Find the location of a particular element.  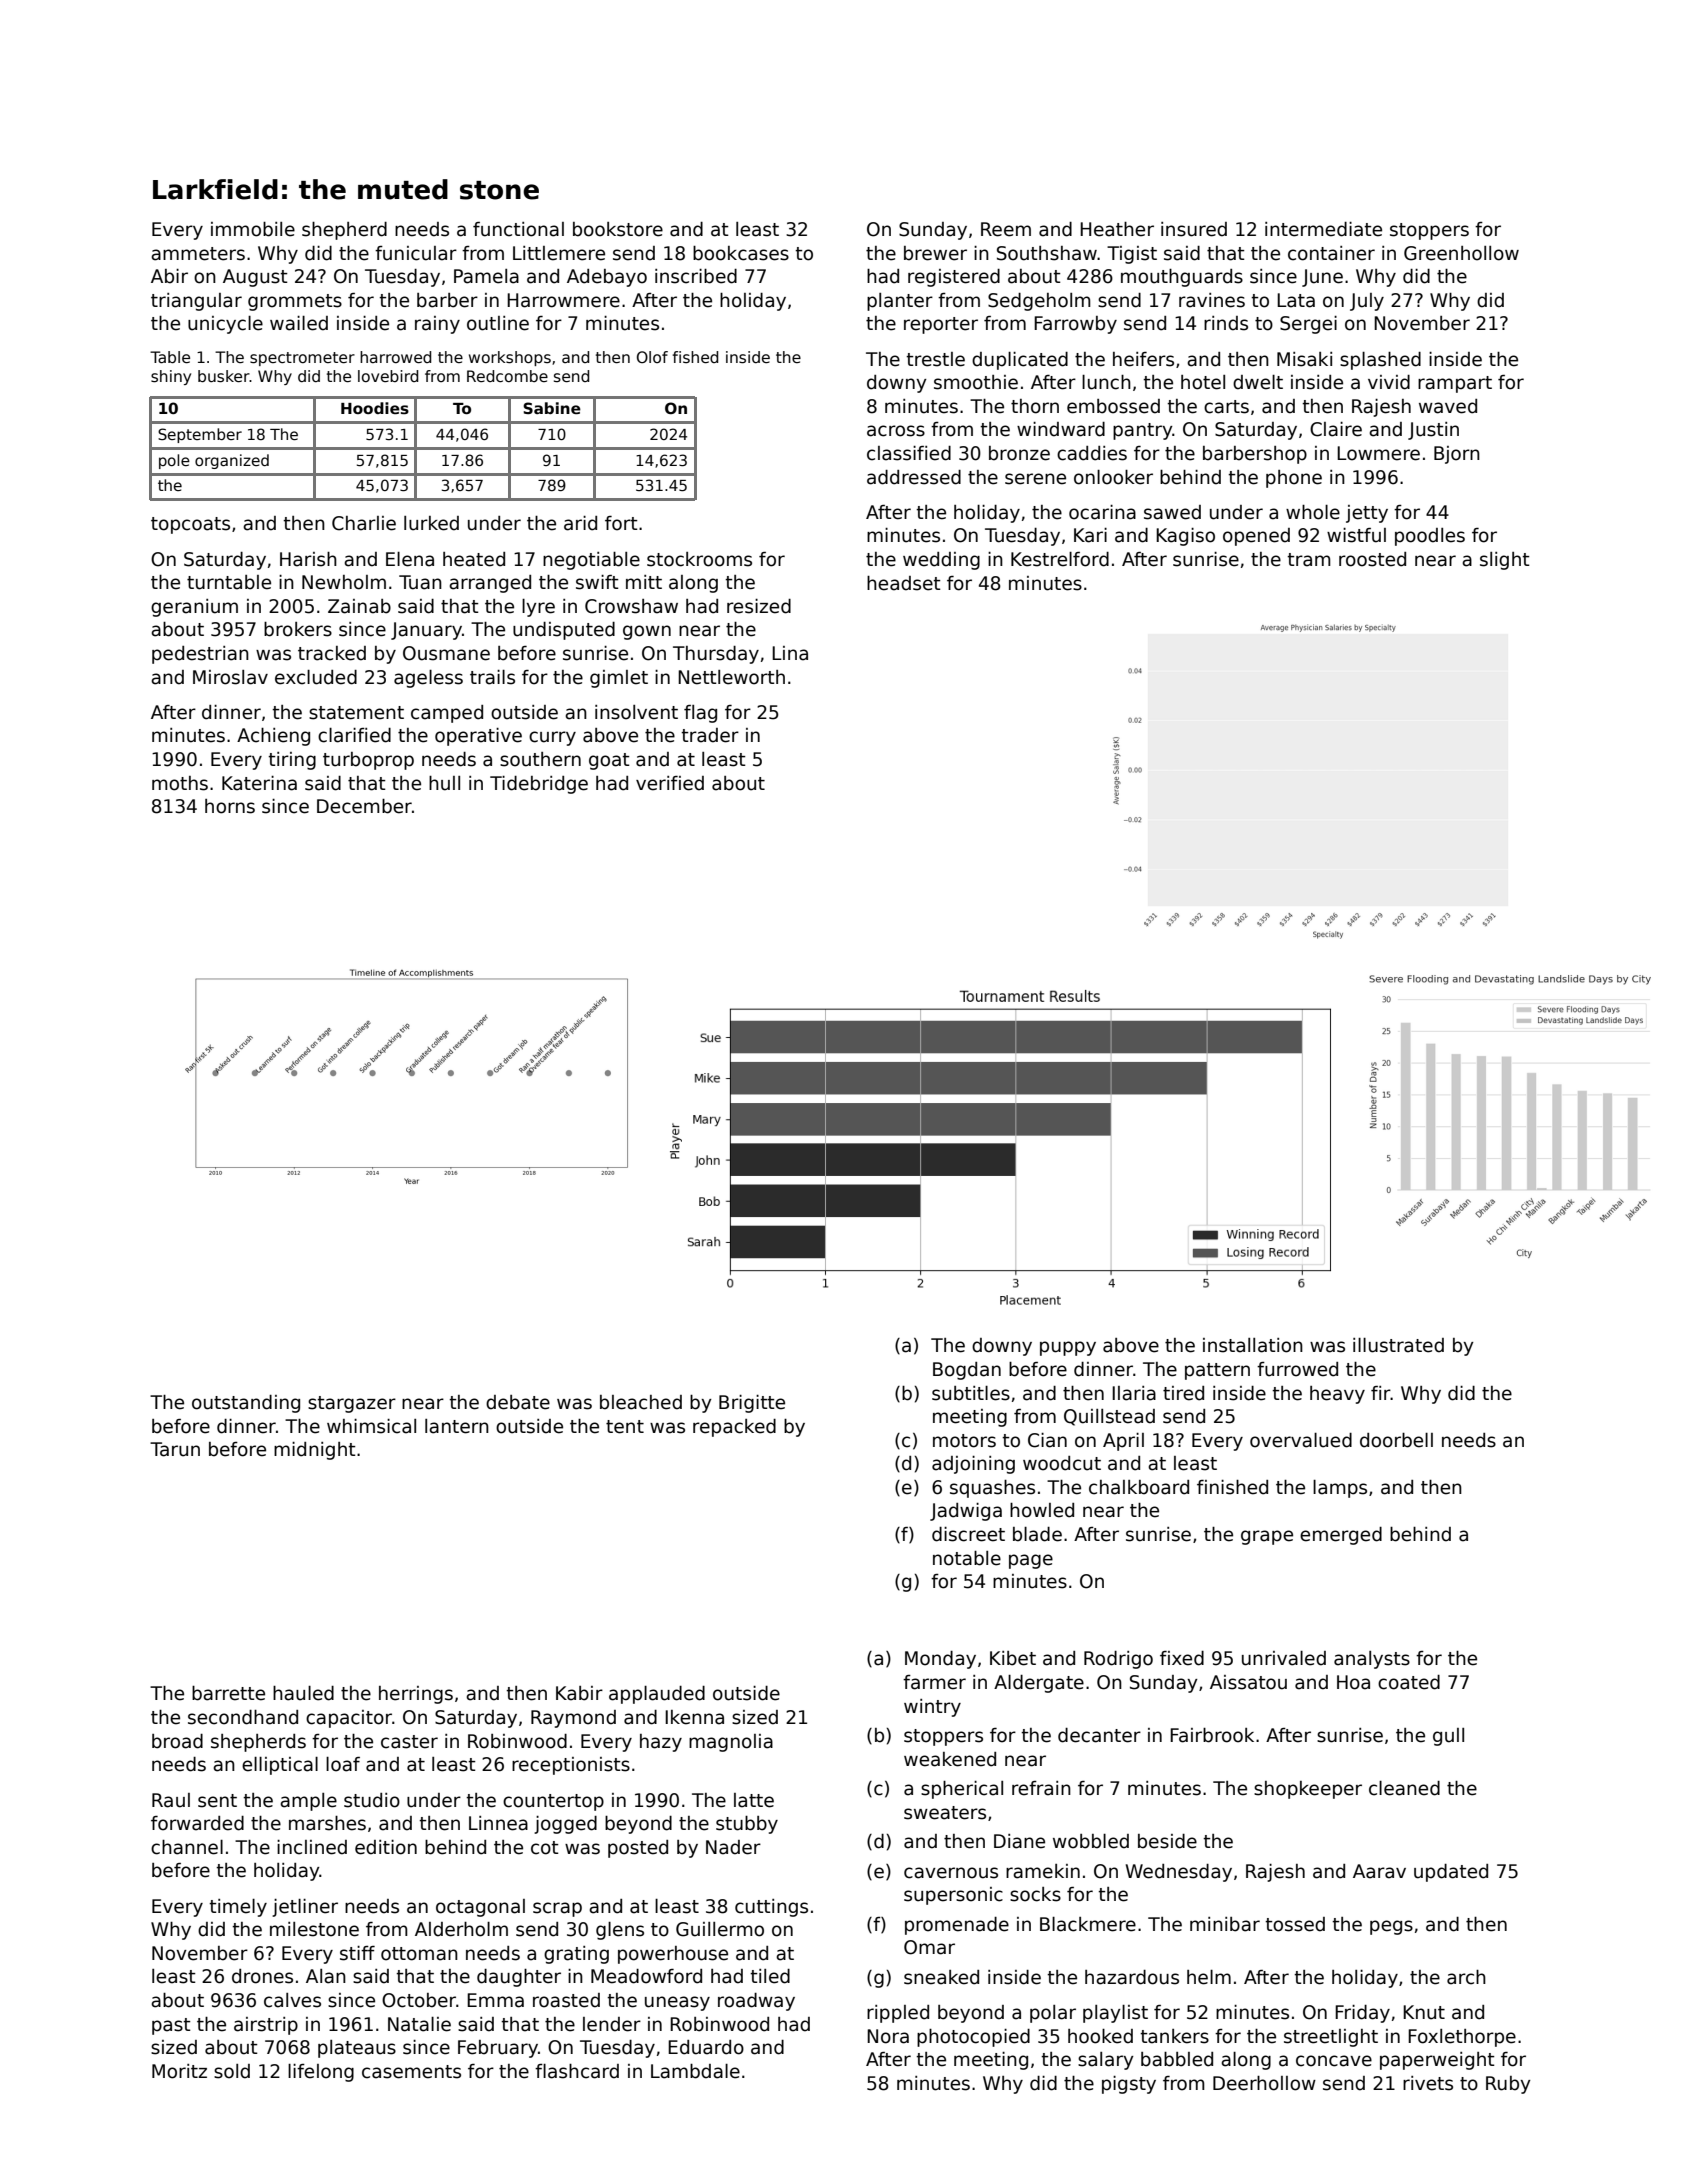

flashcard is located at coordinates (577, 2071).
